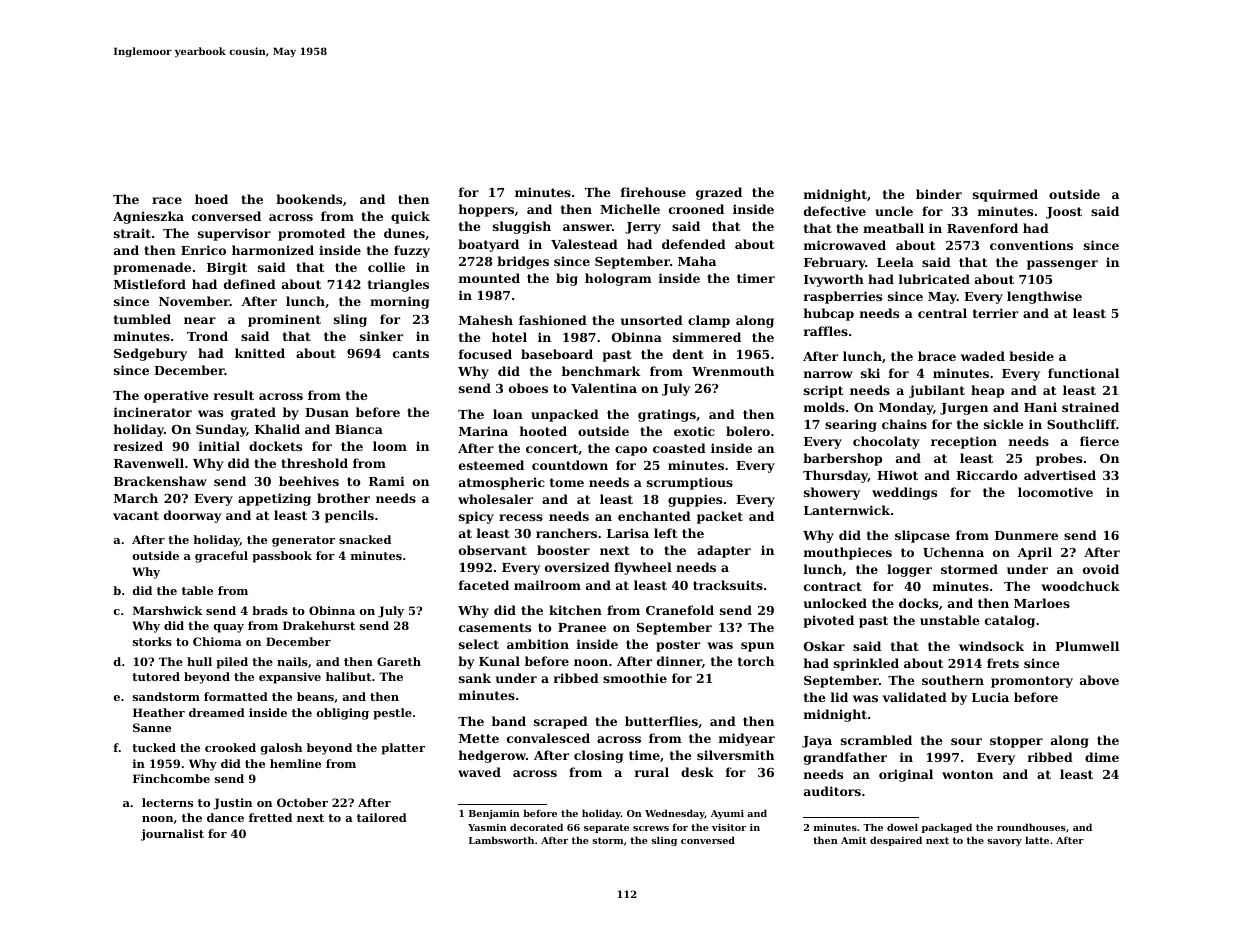  Describe the element at coordinates (696, 209) in the page. I see `crooned` at that location.
